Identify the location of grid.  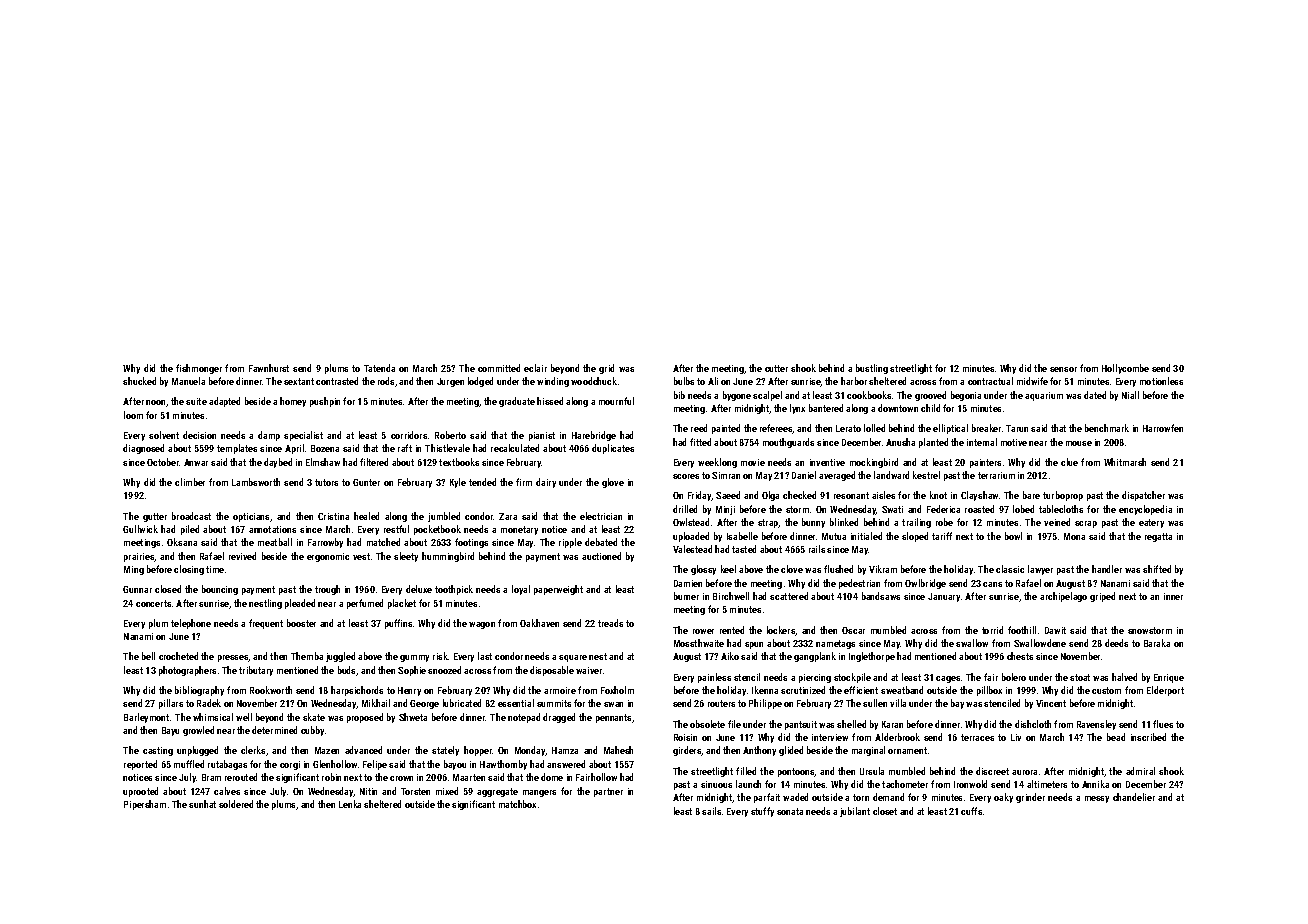
(606, 369).
